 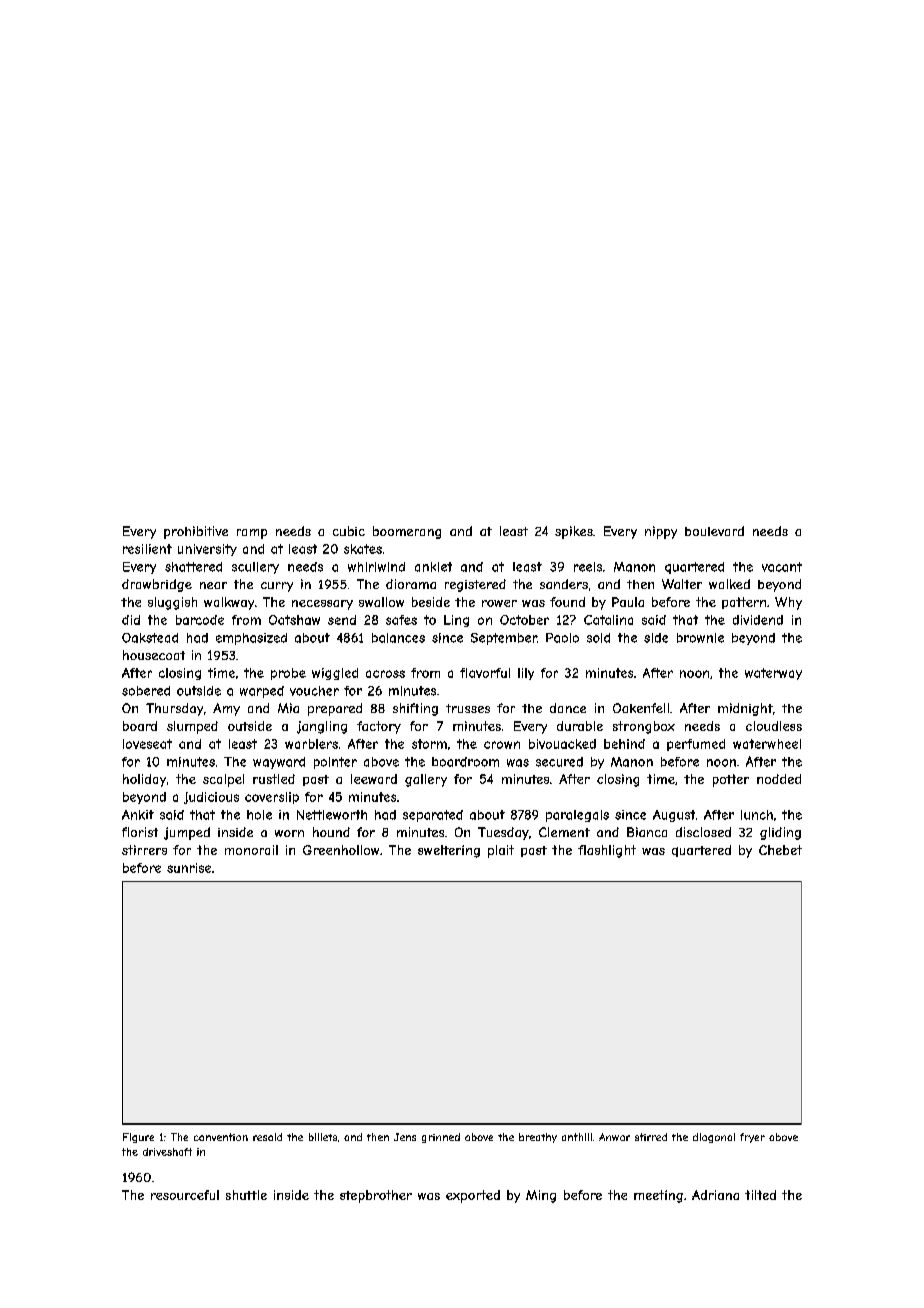 What do you see at coordinates (252, 534) in the page?
I see `ramp` at bounding box center [252, 534].
